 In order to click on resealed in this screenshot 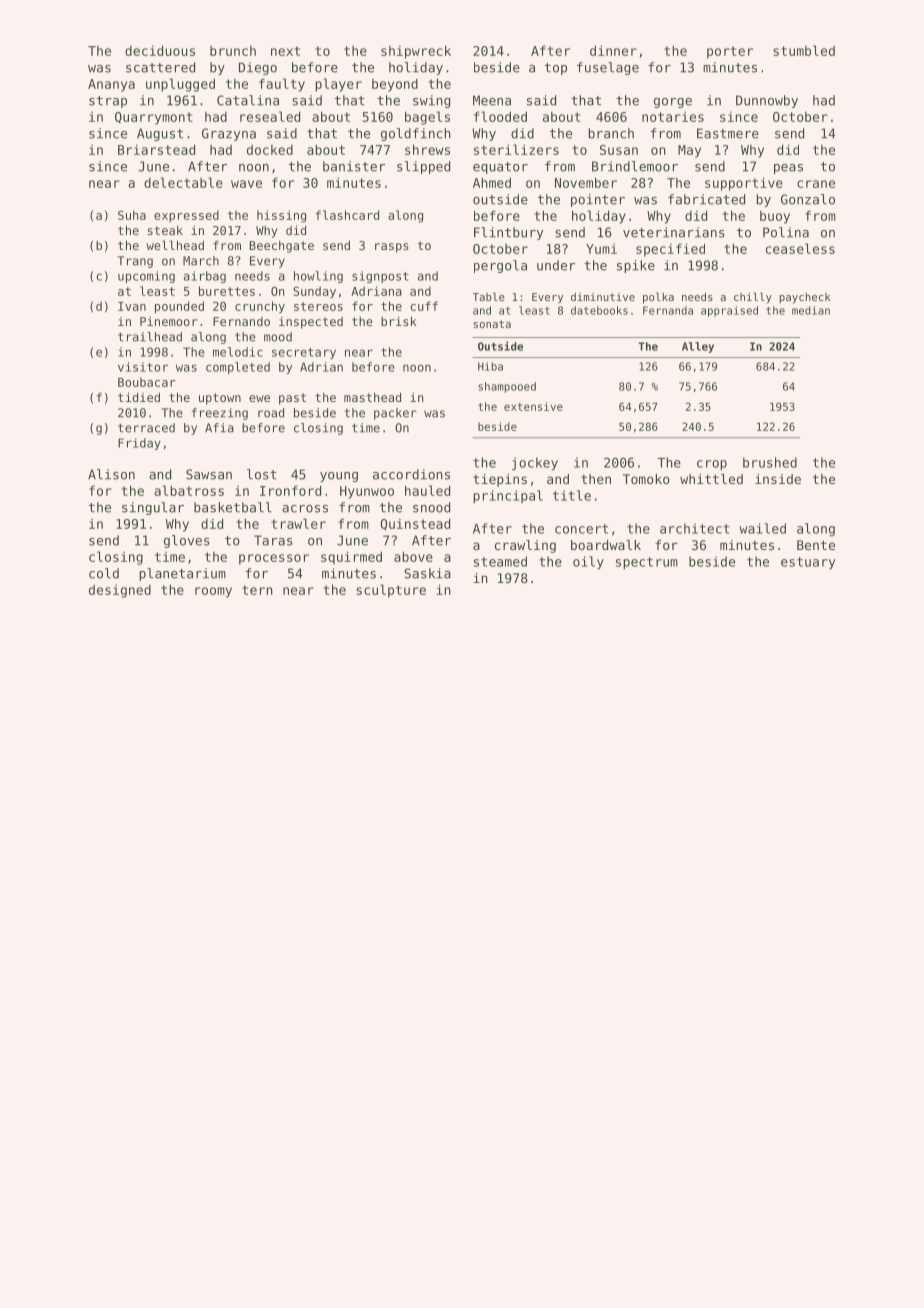, I will do `click(270, 116)`.
